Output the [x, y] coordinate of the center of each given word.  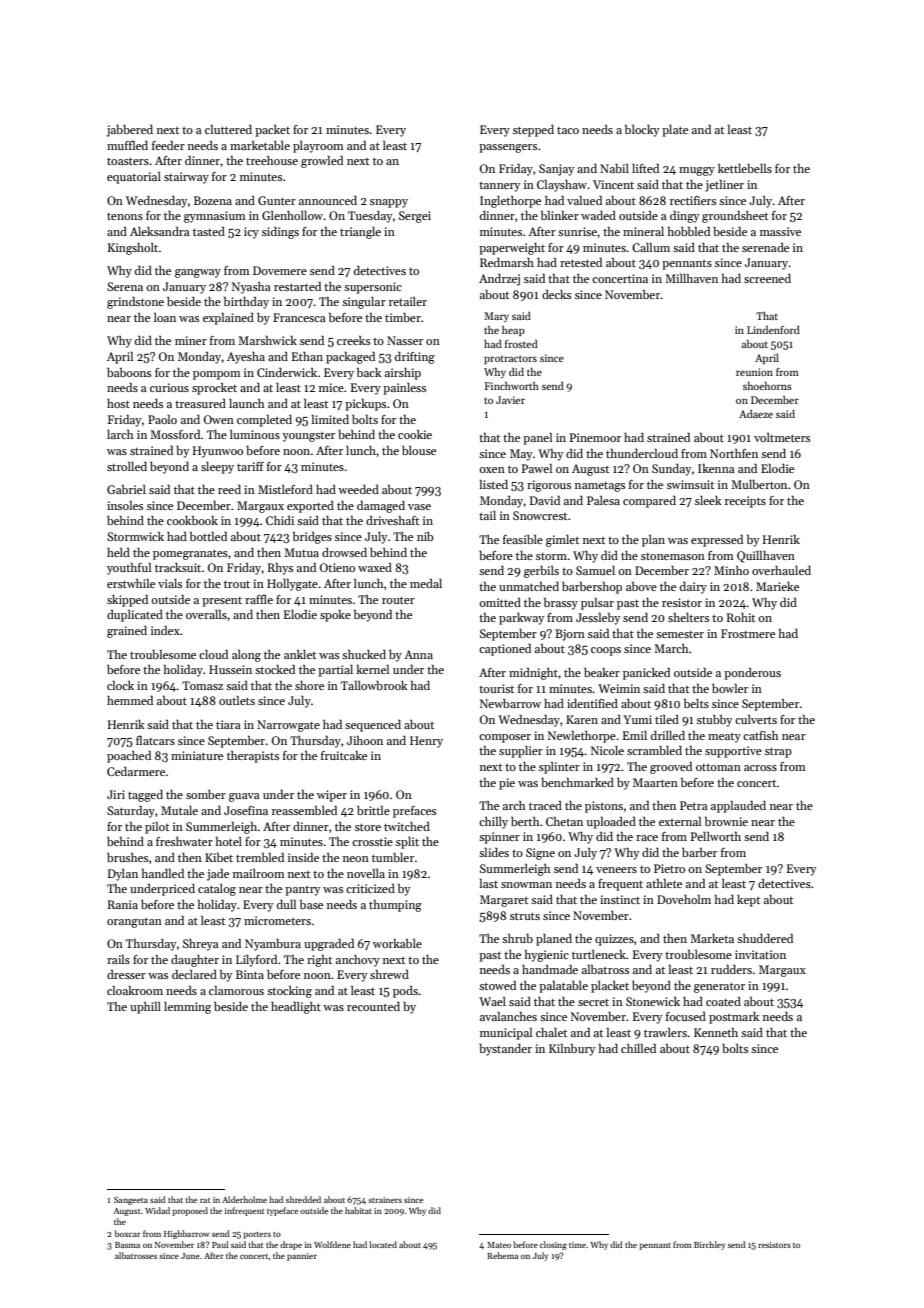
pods [405, 992]
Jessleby [598, 619]
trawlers [665, 1032]
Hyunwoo [218, 452]
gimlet [562, 541]
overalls [206, 614]
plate [675, 131]
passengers [508, 148]
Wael [492, 1001]
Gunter [277, 200]
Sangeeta [131, 1201]
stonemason [673, 556]
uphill [145, 1008]
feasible [523, 539]
